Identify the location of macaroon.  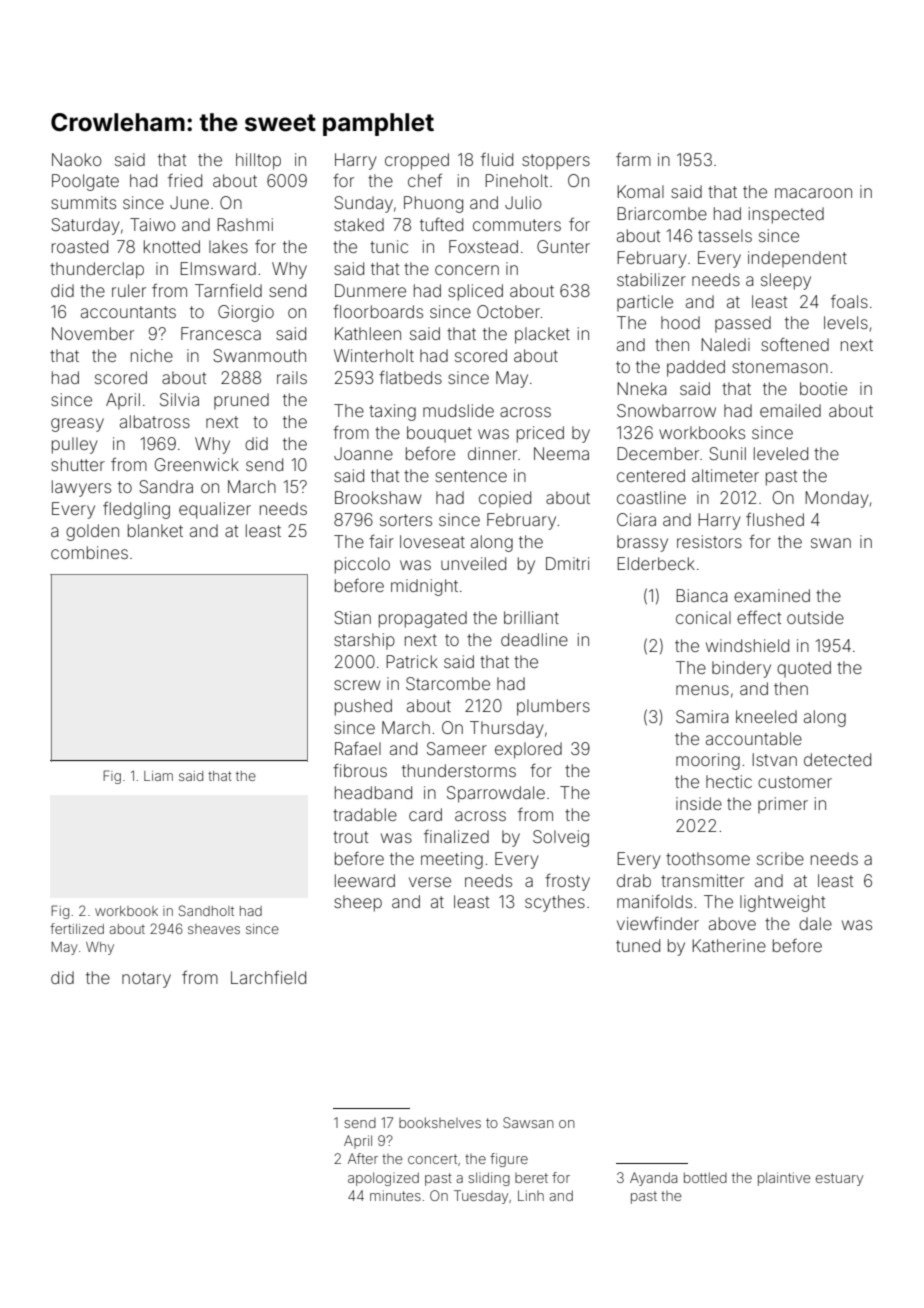
(813, 193).
